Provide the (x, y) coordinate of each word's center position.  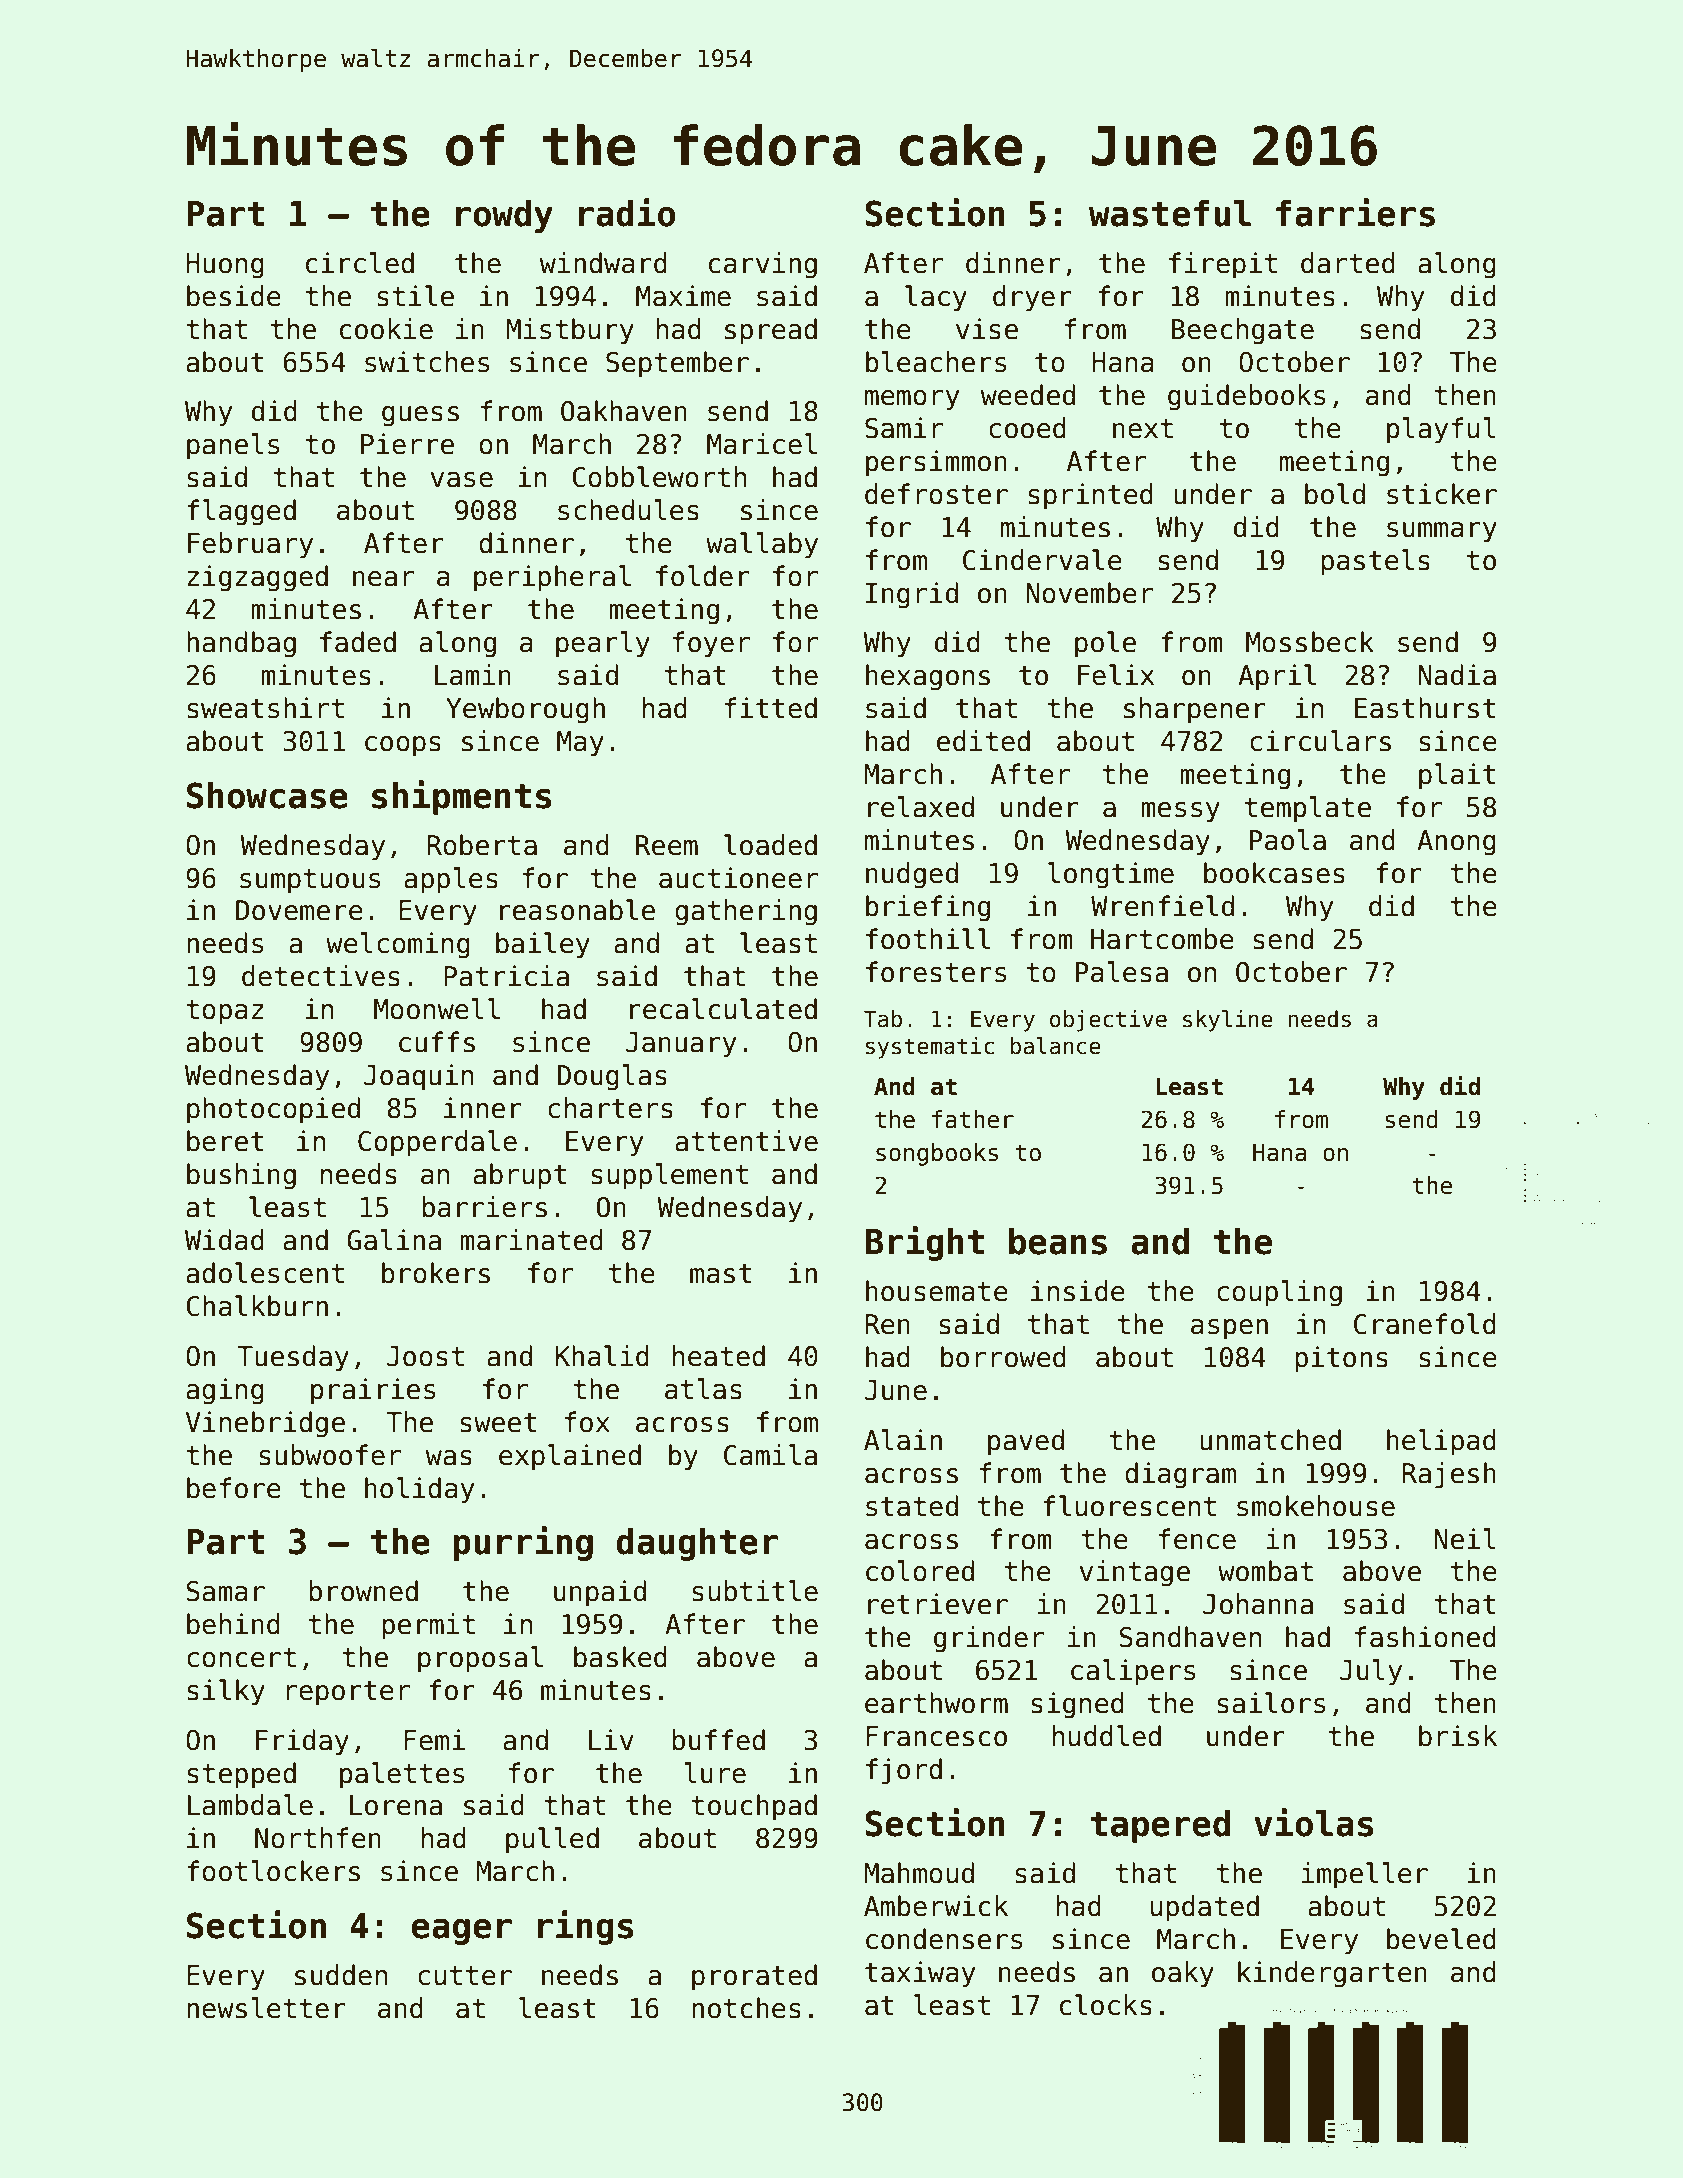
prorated (754, 1977)
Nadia (1457, 675)
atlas (703, 1389)
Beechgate (1242, 331)
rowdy (504, 216)
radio (627, 212)
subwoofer (330, 1455)
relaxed (921, 807)
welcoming (398, 945)
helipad (1441, 1442)
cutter (465, 1976)
